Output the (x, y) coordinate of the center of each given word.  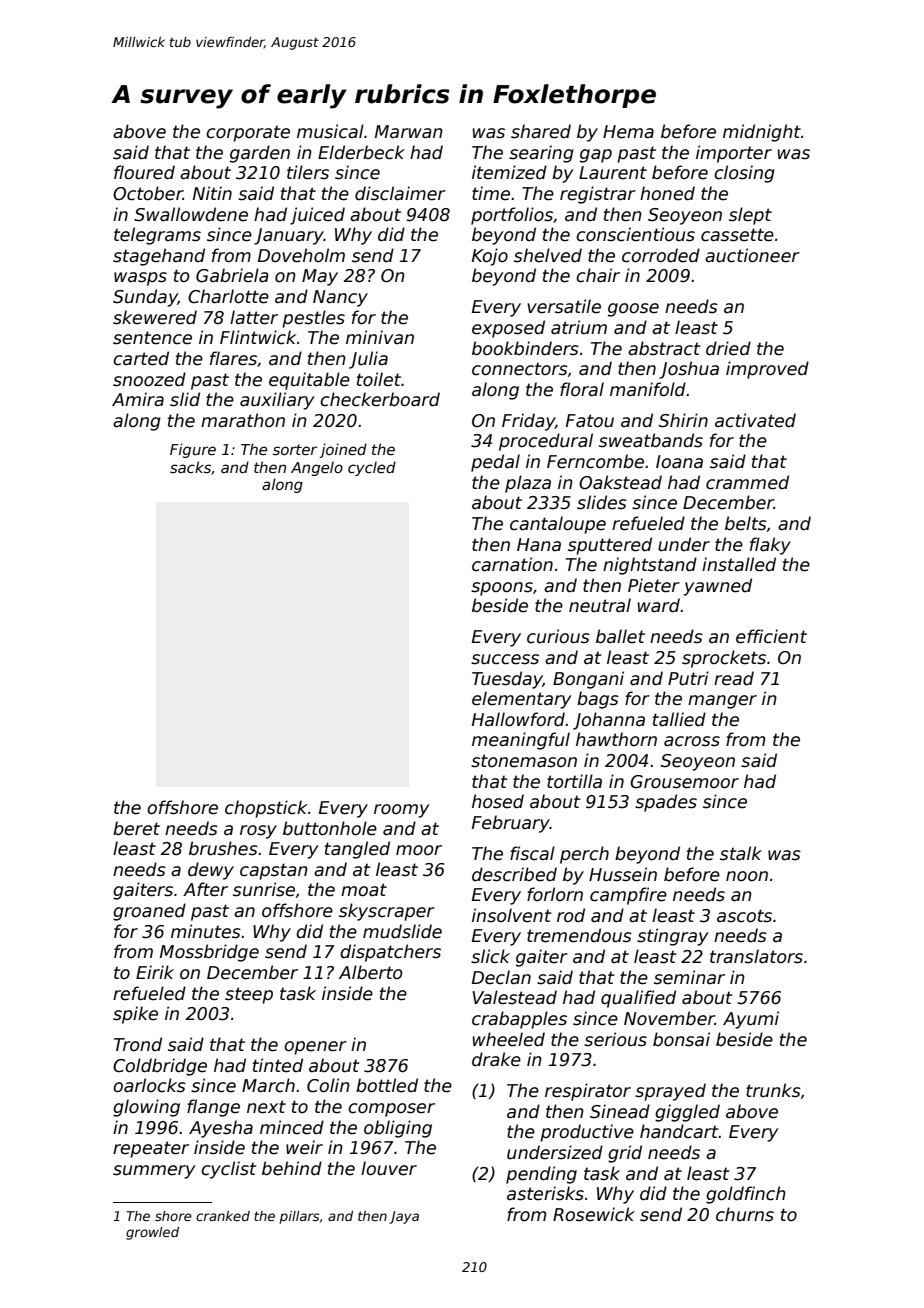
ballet (620, 636)
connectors (520, 369)
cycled (372, 468)
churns (745, 1214)
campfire (628, 896)
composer (391, 1110)
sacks (190, 467)
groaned (149, 912)
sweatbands (651, 440)
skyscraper (387, 912)
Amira (138, 399)
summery (154, 1172)
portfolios (512, 216)
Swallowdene (191, 214)
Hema (628, 132)
